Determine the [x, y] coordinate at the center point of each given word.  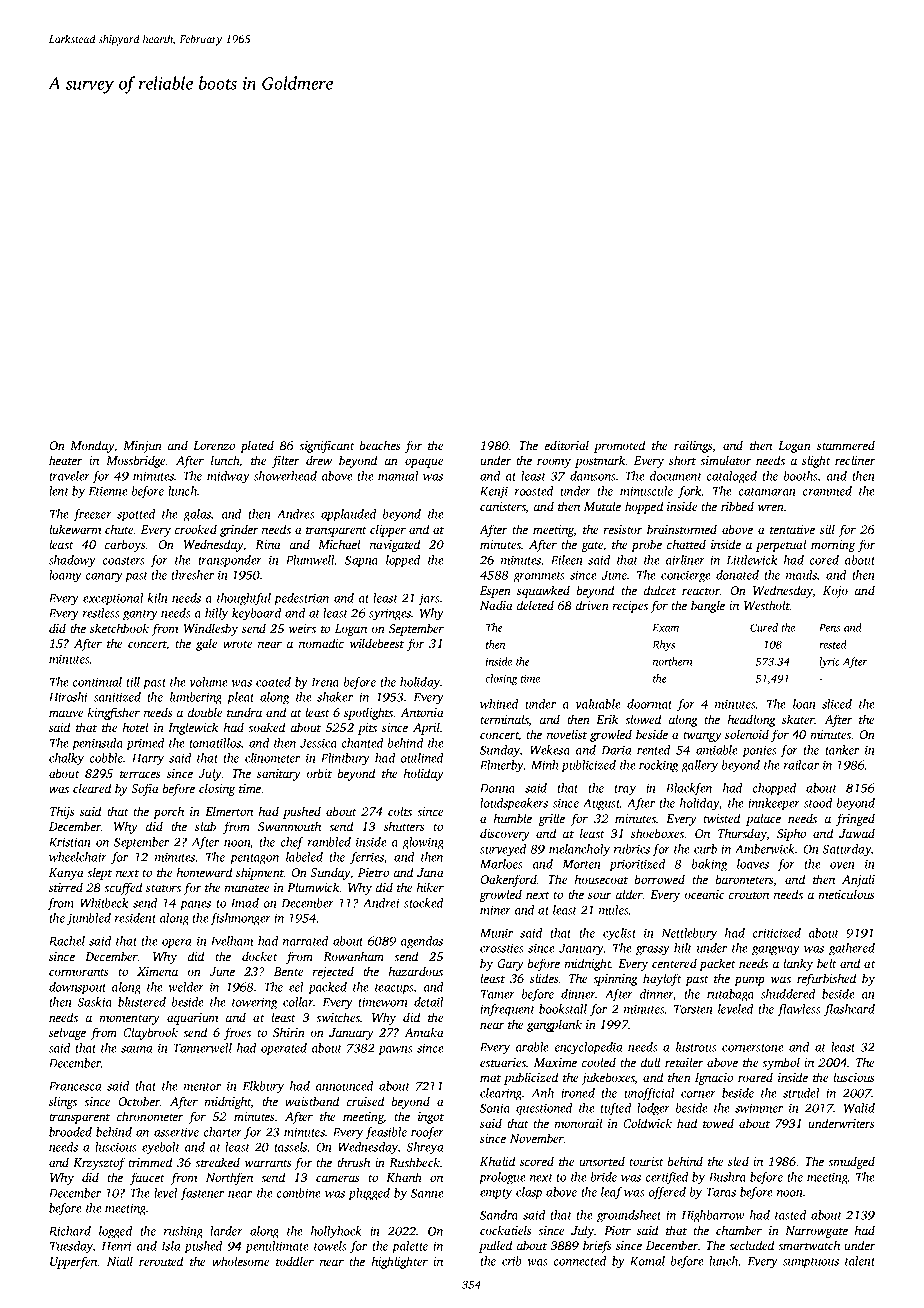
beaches [380, 445]
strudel [801, 1093]
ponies [759, 751]
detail [428, 1002]
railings [693, 446]
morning [833, 546]
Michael [339, 544]
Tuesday [71, 1247]
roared [755, 1077]
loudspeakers [514, 804]
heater [65, 460]
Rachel [67, 941]
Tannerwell [202, 1048]
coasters [123, 561]
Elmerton [229, 811]
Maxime [555, 1062]
